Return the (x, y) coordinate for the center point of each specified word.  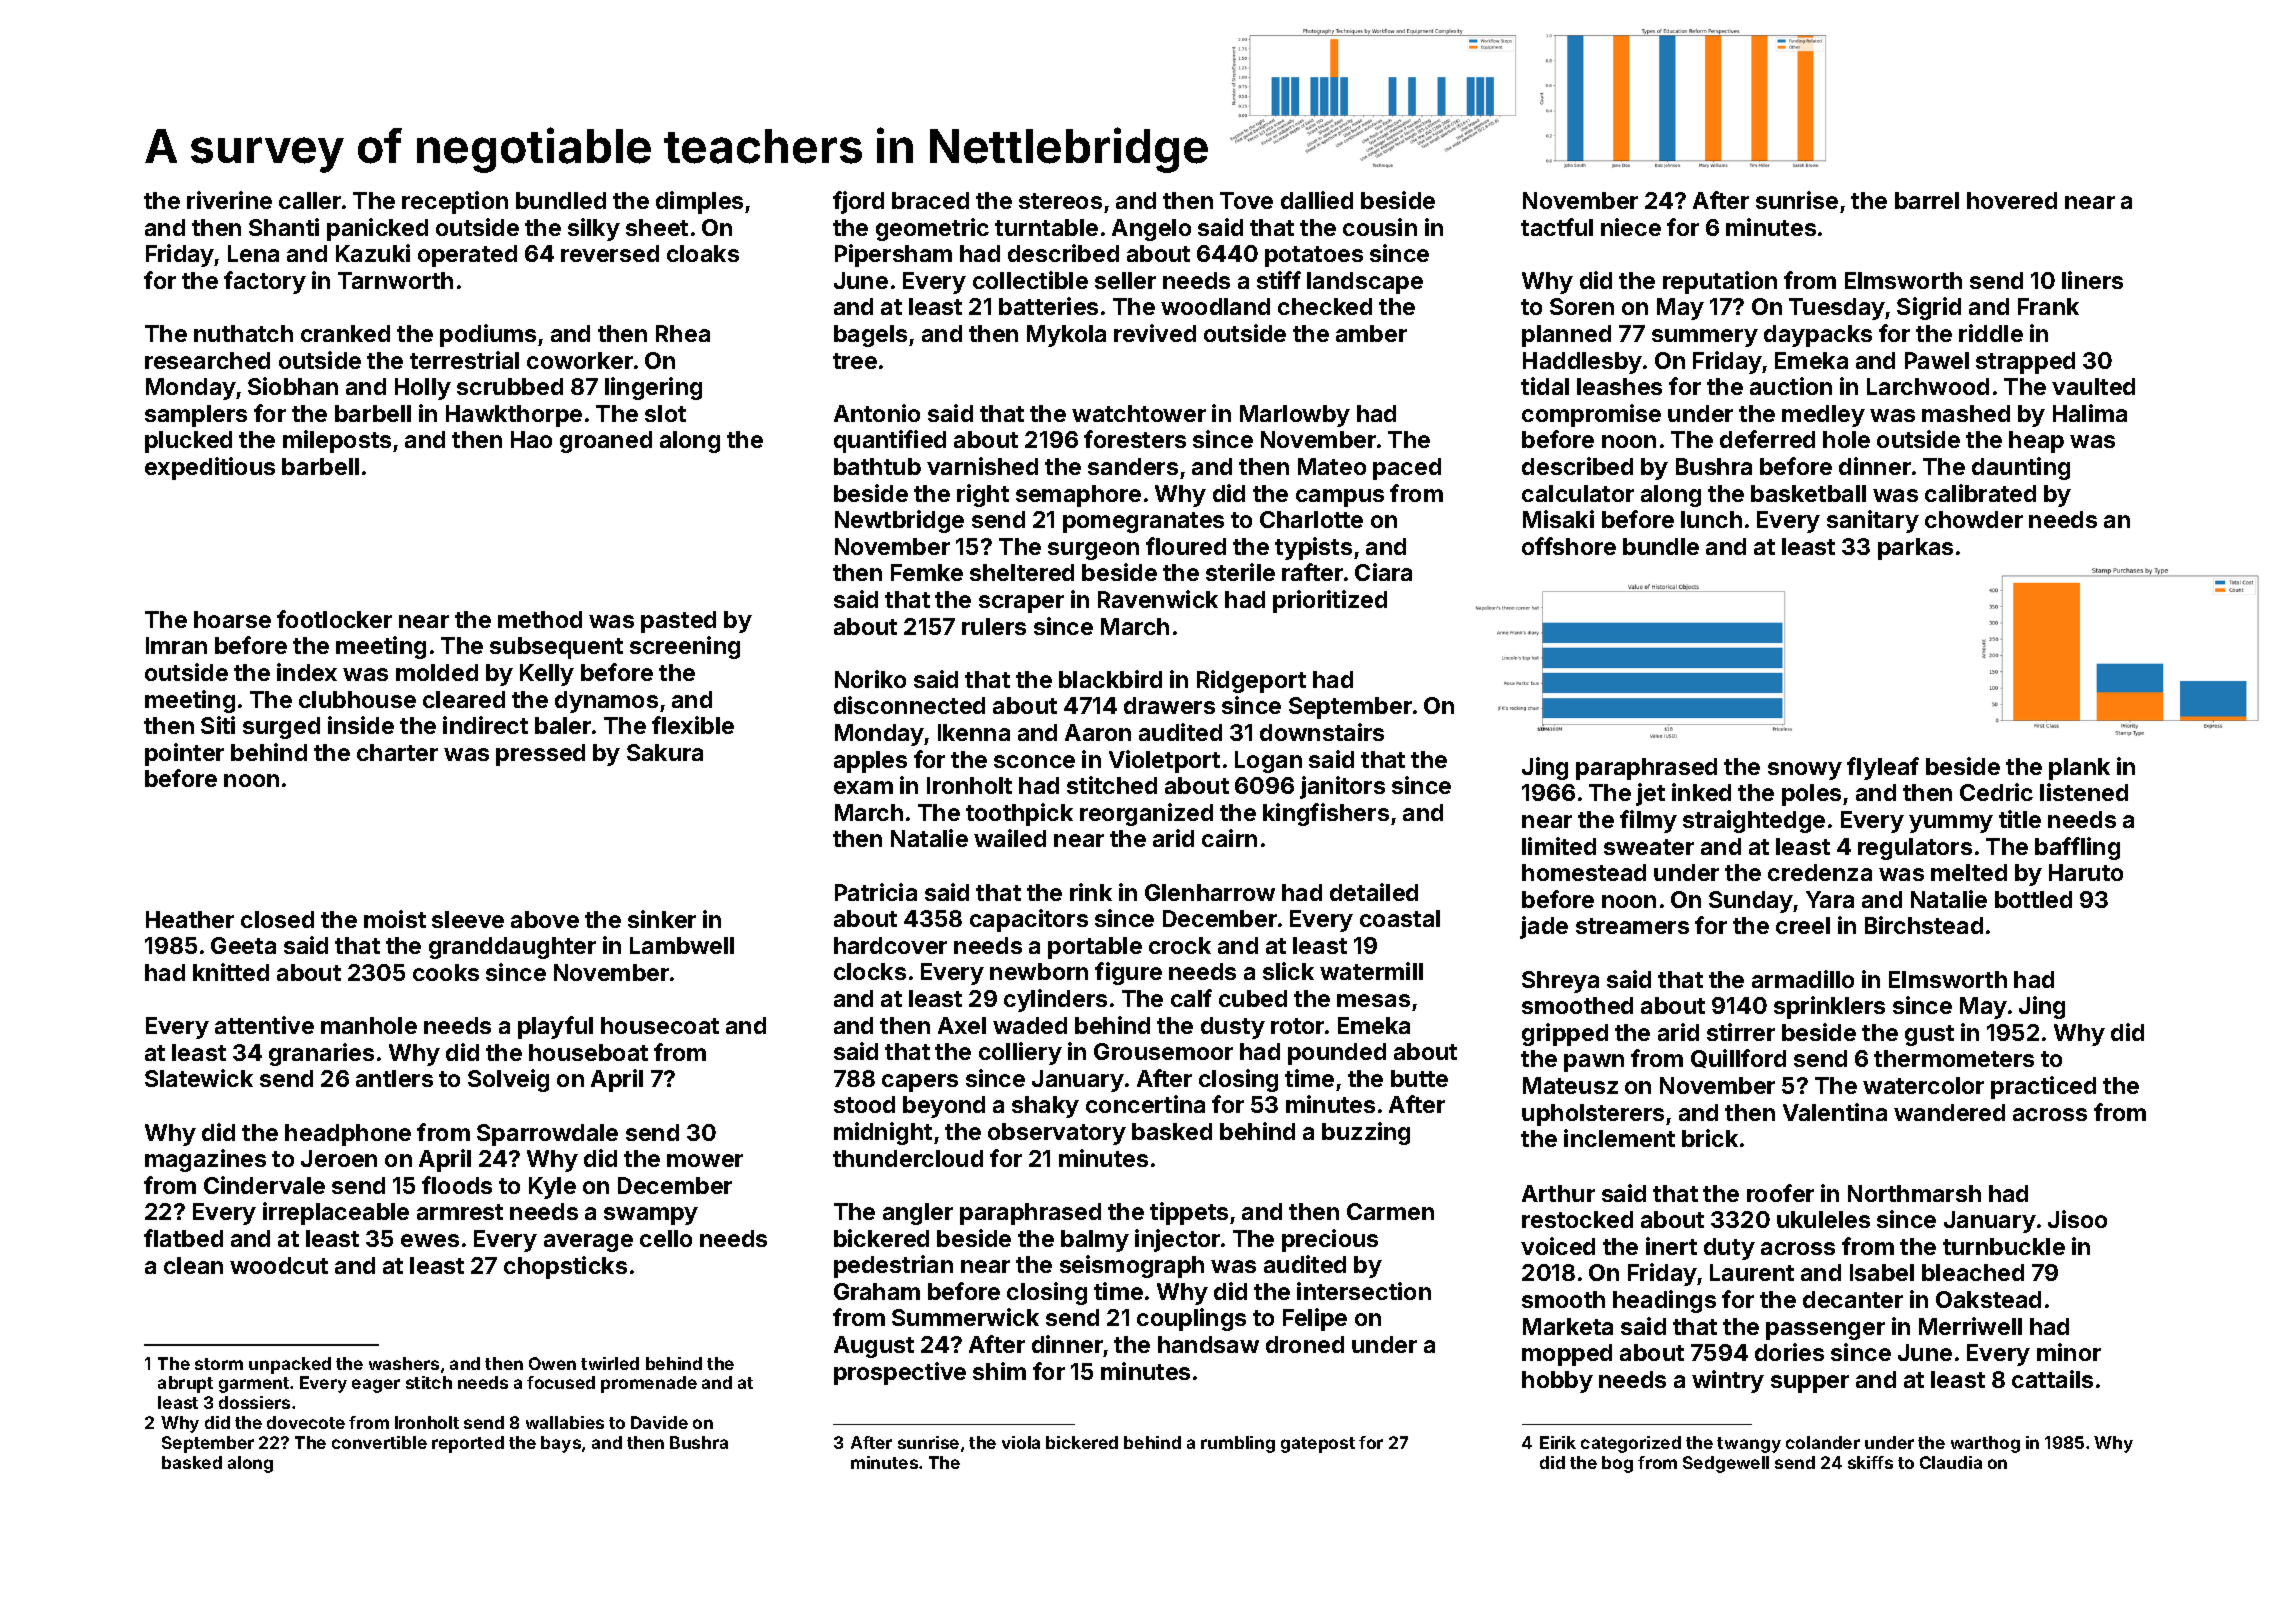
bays (561, 1444)
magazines (205, 1160)
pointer (184, 754)
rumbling (1238, 1444)
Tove (1246, 200)
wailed (1010, 838)
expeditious (210, 468)
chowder (1974, 519)
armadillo (1803, 979)
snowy (1805, 771)
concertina (1145, 1104)
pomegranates (1143, 522)
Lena (253, 253)
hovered (2012, 200)
